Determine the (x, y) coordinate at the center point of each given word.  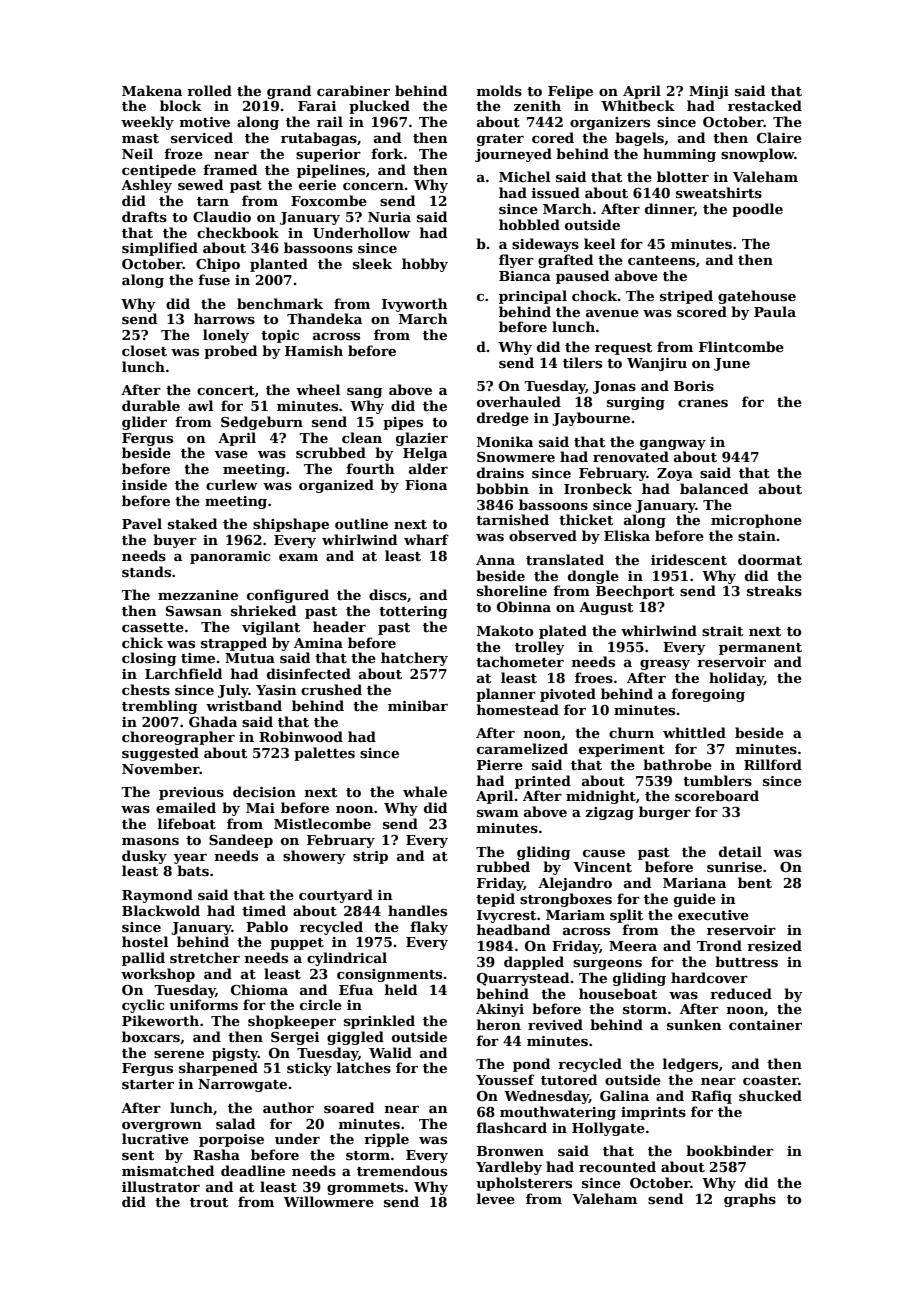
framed (230, 169)
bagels (639, 139)
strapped (234, 644)
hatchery (414, 659)
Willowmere (329, 1201)
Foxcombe (329, 200)
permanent (760, 649)
